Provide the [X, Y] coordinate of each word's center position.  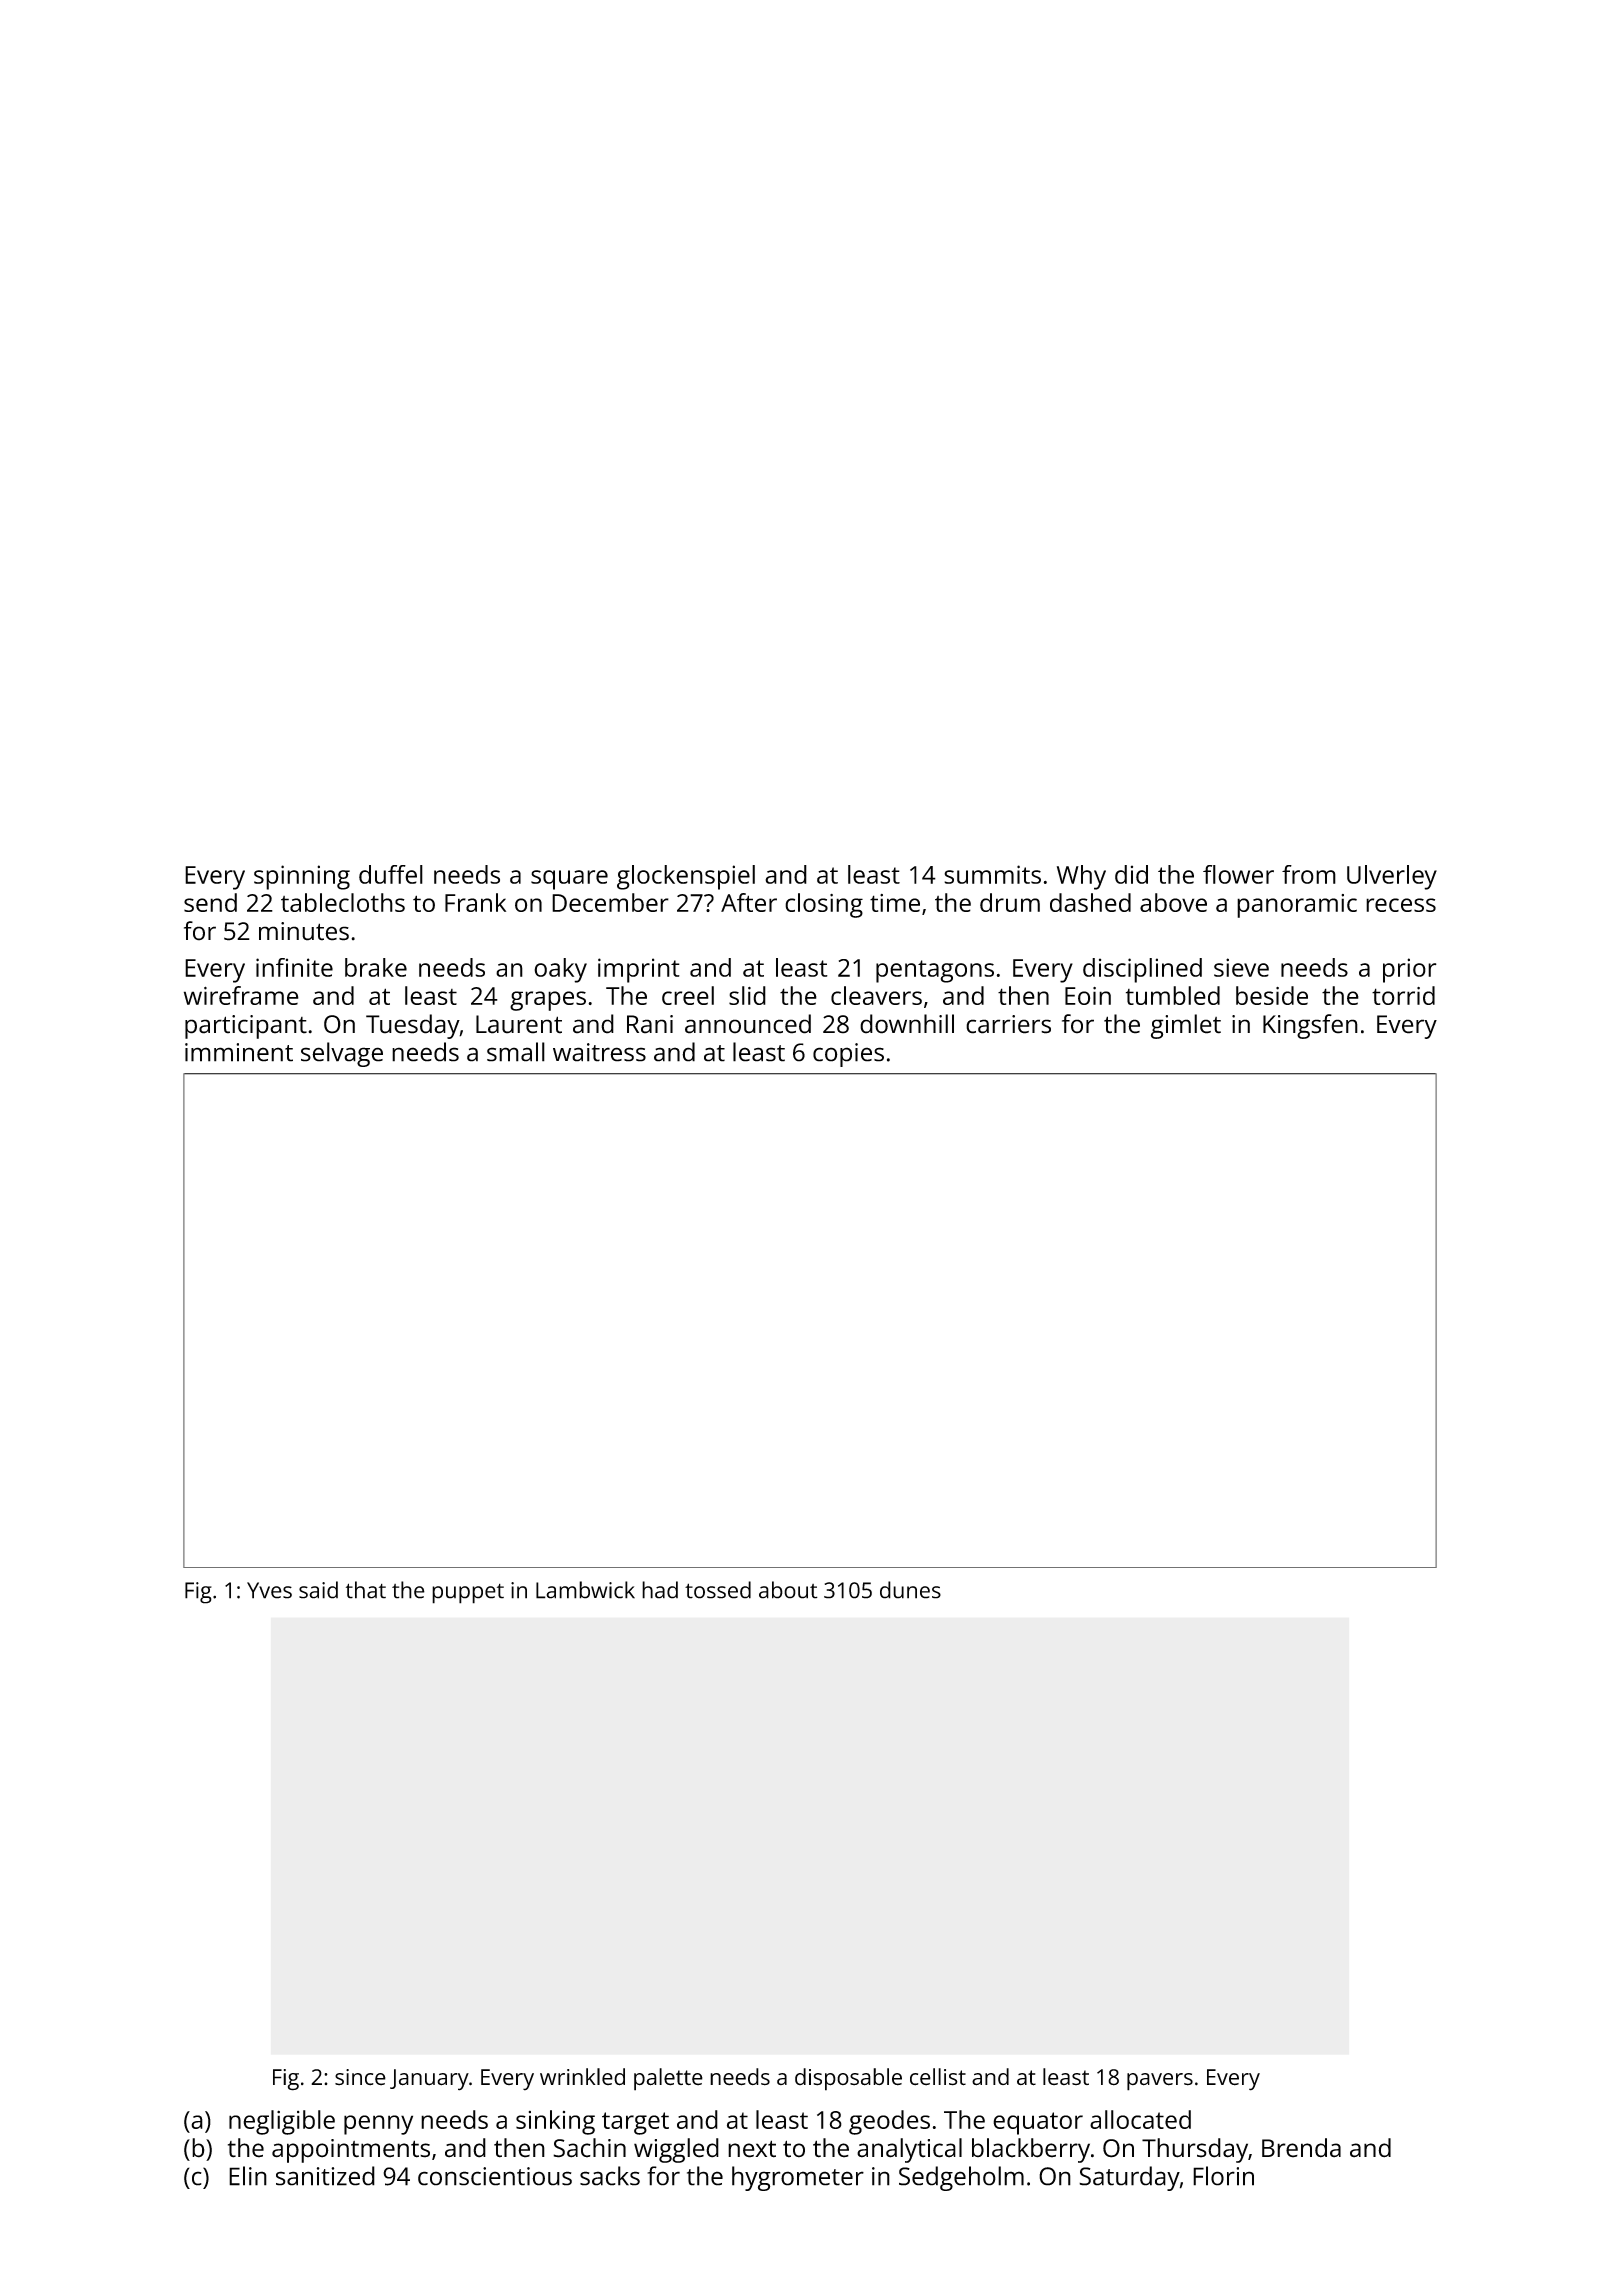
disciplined [1142, 970]
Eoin [1088, 996]
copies [848, 1055]
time [895, 903]
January [429, 2080]
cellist [938, 2077]
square [569, 880]
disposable [848, 2079]
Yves [269, 1590]
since [360, 2077]
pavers [1160, 2082]
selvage [342, 1054]
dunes [910, 1590]
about [788, 1590]
